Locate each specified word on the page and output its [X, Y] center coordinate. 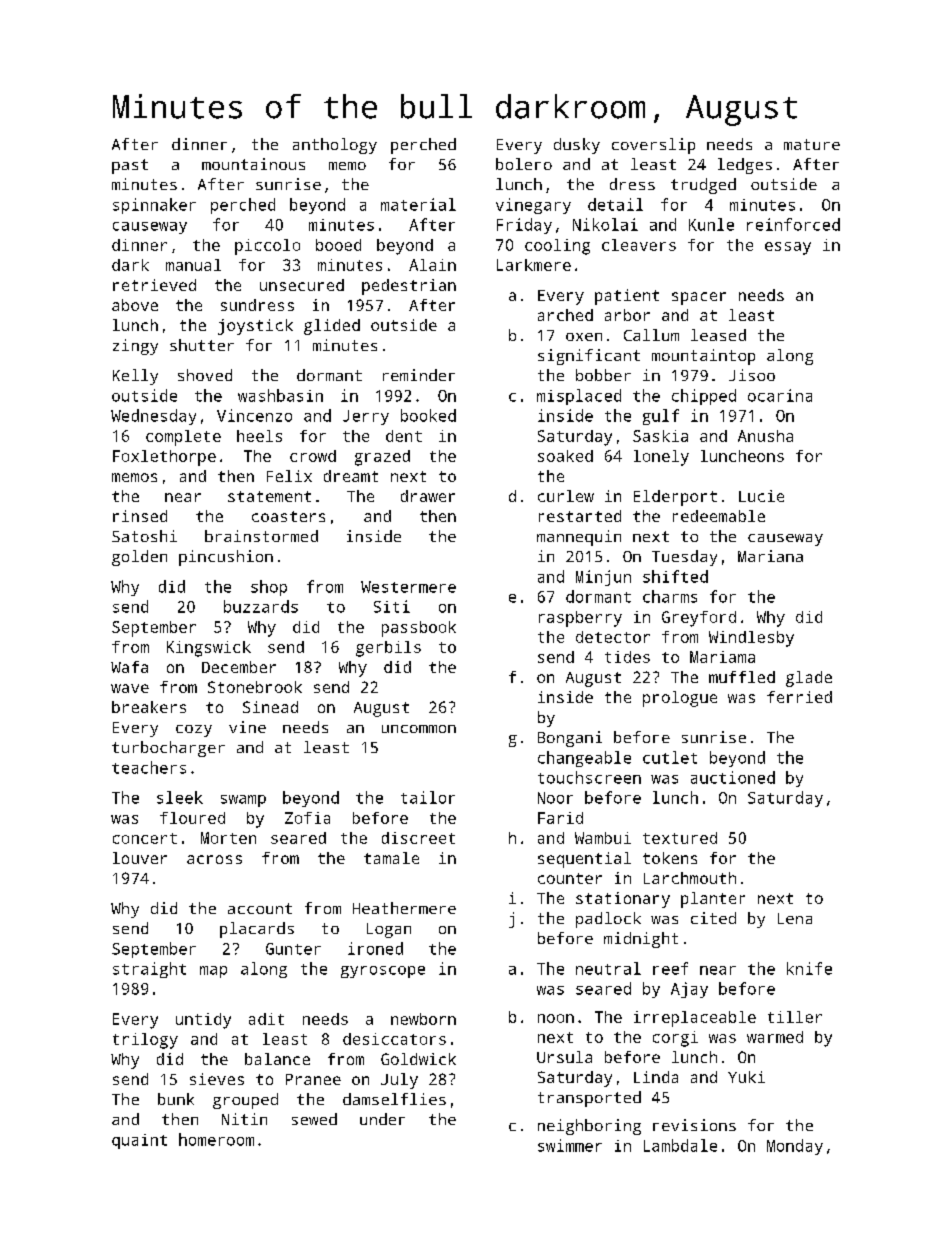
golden [139, 558]
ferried [799, 697]
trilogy [145, 1041]
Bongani [570, 739]
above [135, 305]
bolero [524, 164]
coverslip [653, 146]
